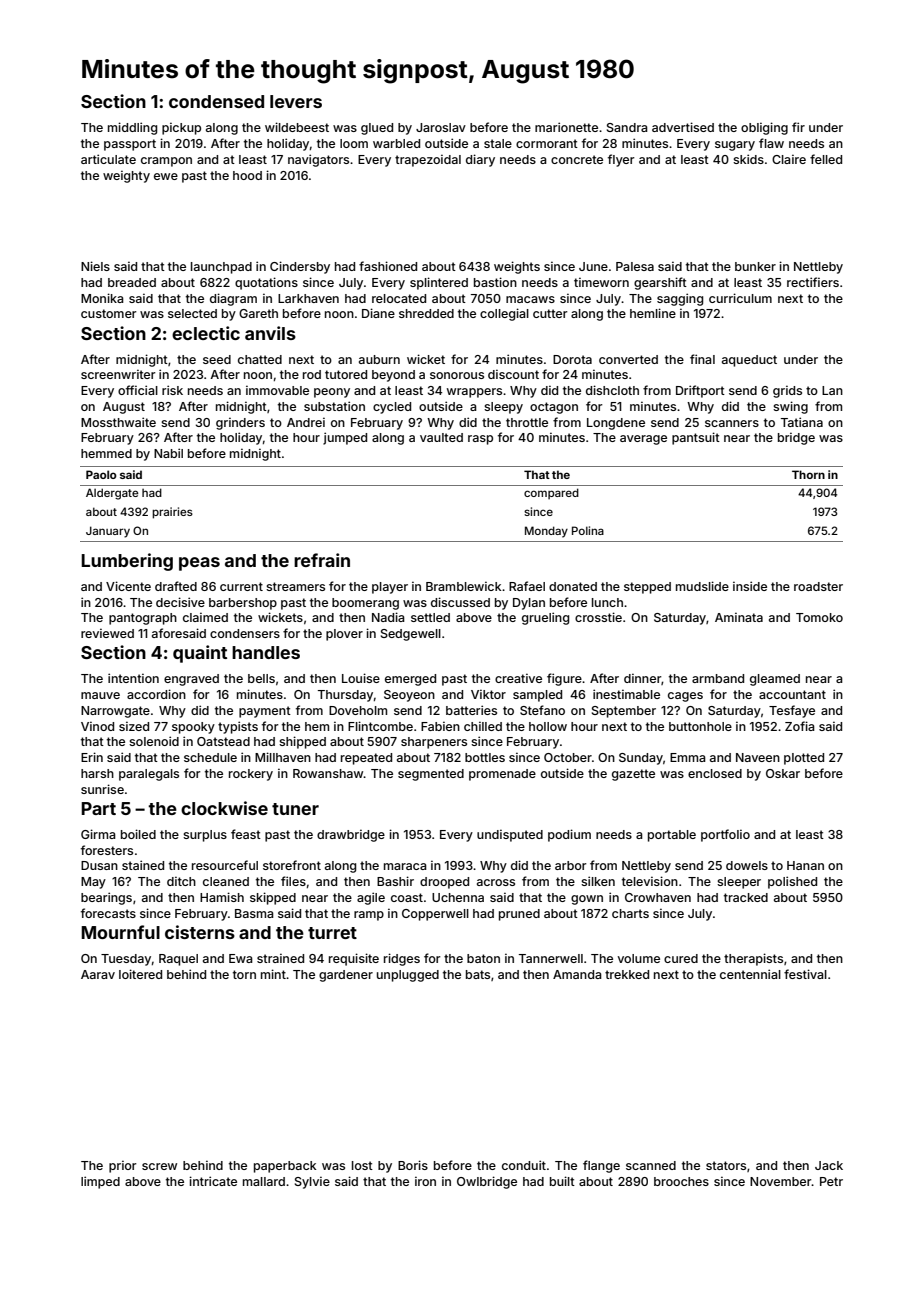 This screenshot has height=1308, width=924. Describe the element at coordinates (593, 266) in the screenshot. I see `June` at that location.
